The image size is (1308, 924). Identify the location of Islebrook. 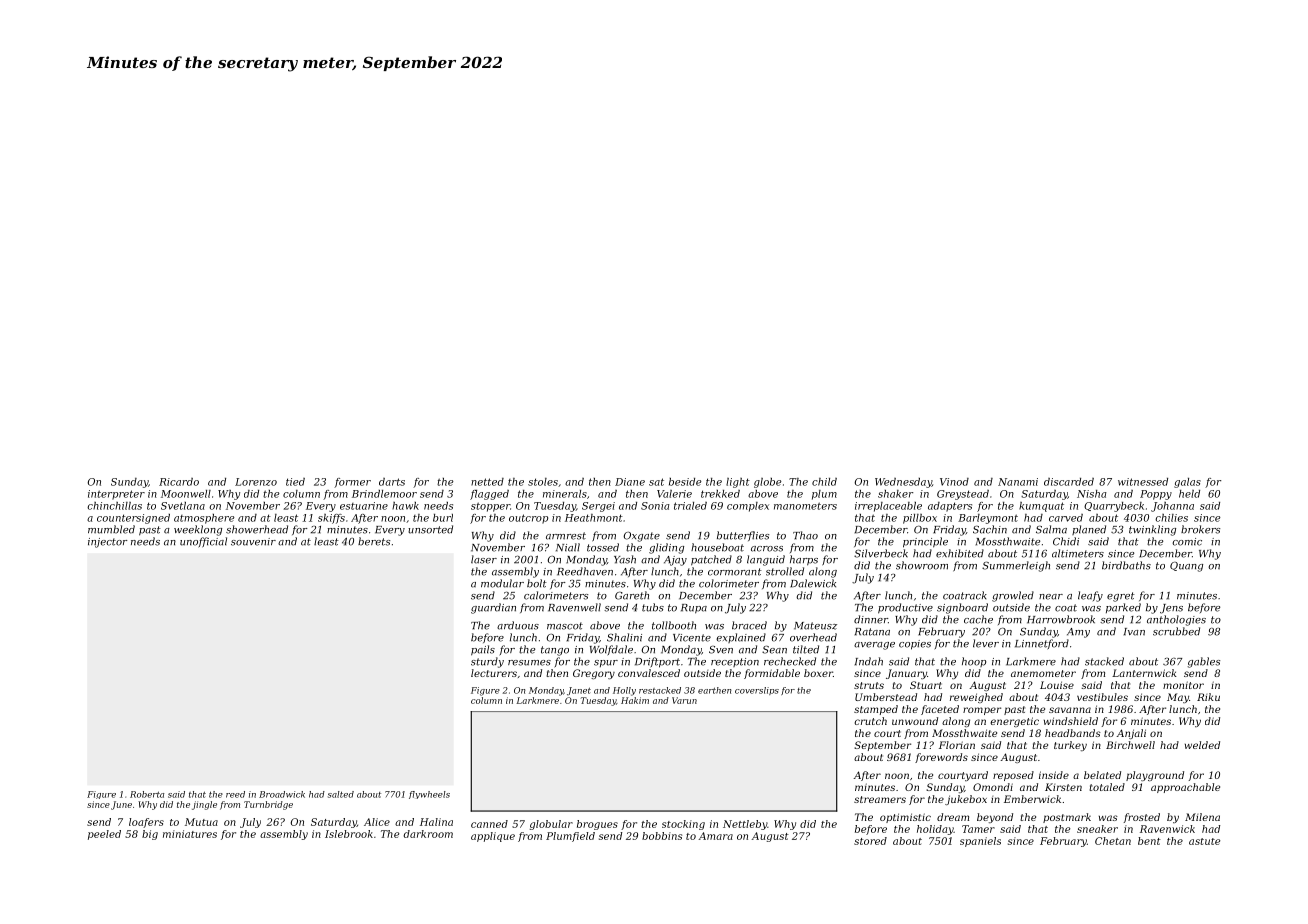
(349, 834).
